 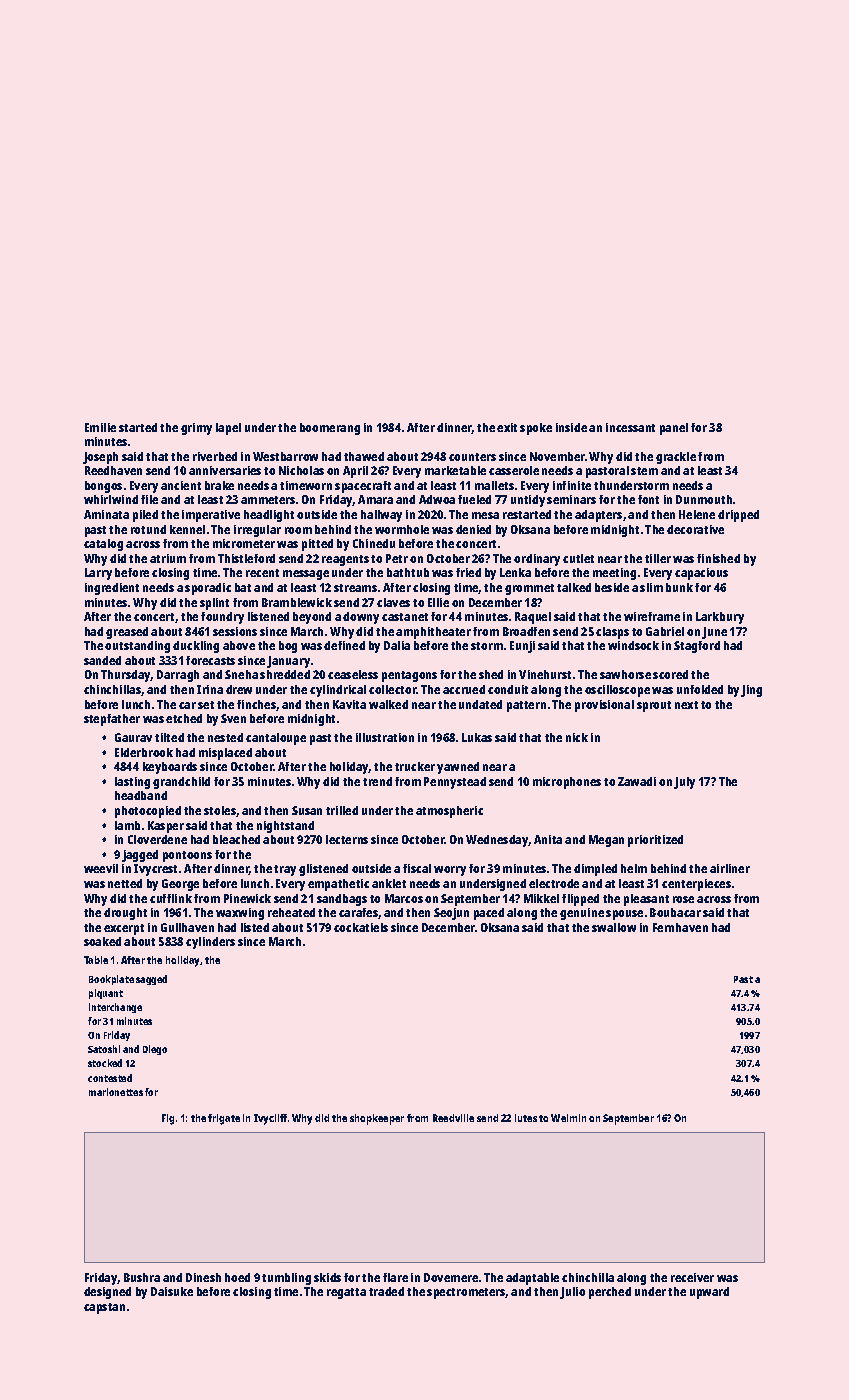 I want to click on centerpieces, so click(x=696, y=885).
